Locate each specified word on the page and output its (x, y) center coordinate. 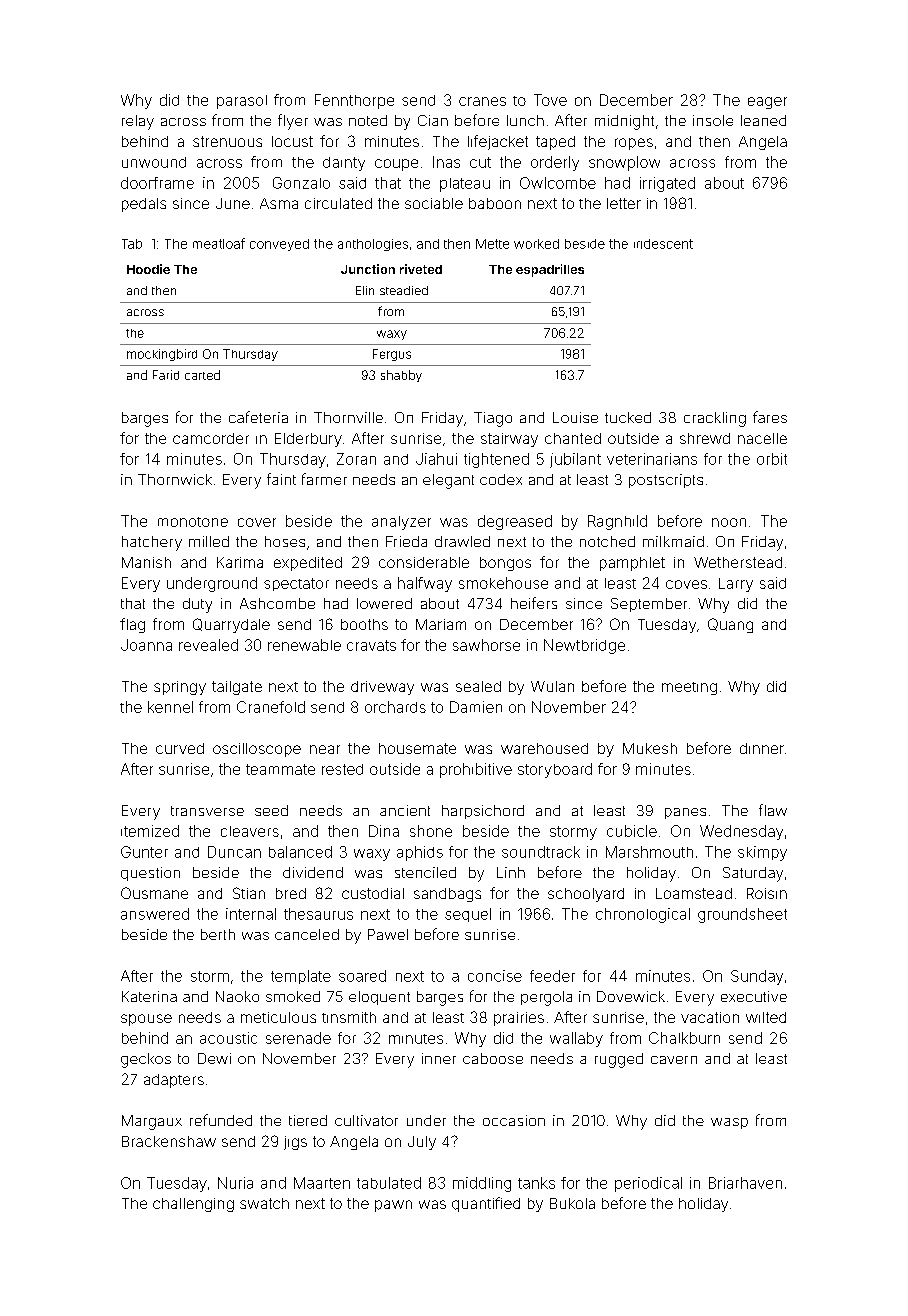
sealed (478, 686)
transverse (207, 811)
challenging (193, 1205)
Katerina (149, 996)
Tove (550, 100)
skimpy (762, 853)
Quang (730, 625)
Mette (492, 244)
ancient (405, 810)
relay (138, 122)
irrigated (667, 184)
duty (197, 605)
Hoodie (148, 269)
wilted (766, 1017)
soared (362, 976)
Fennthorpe (354, 101)
